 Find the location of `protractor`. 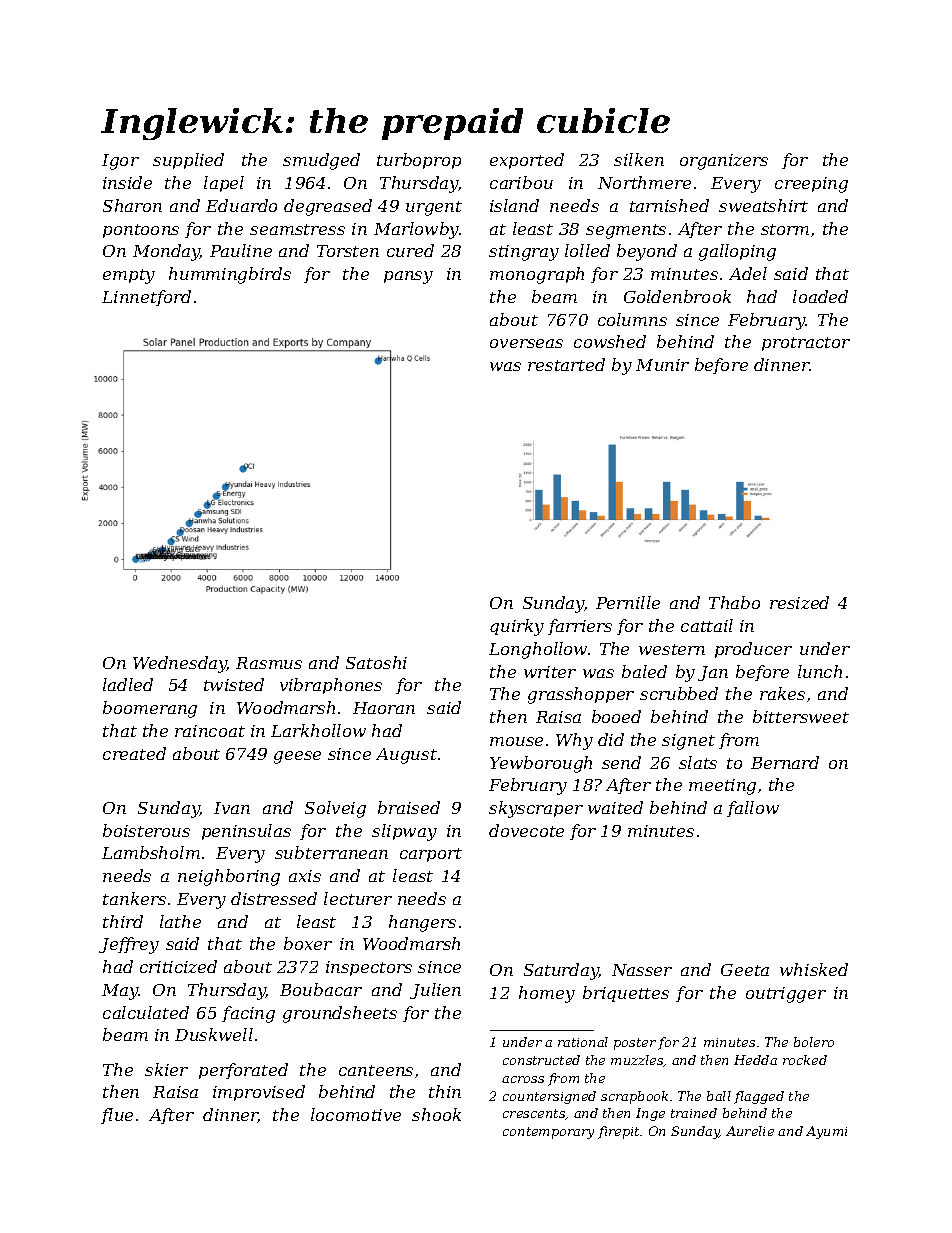

protractor is located at coordinates (806, 344).
